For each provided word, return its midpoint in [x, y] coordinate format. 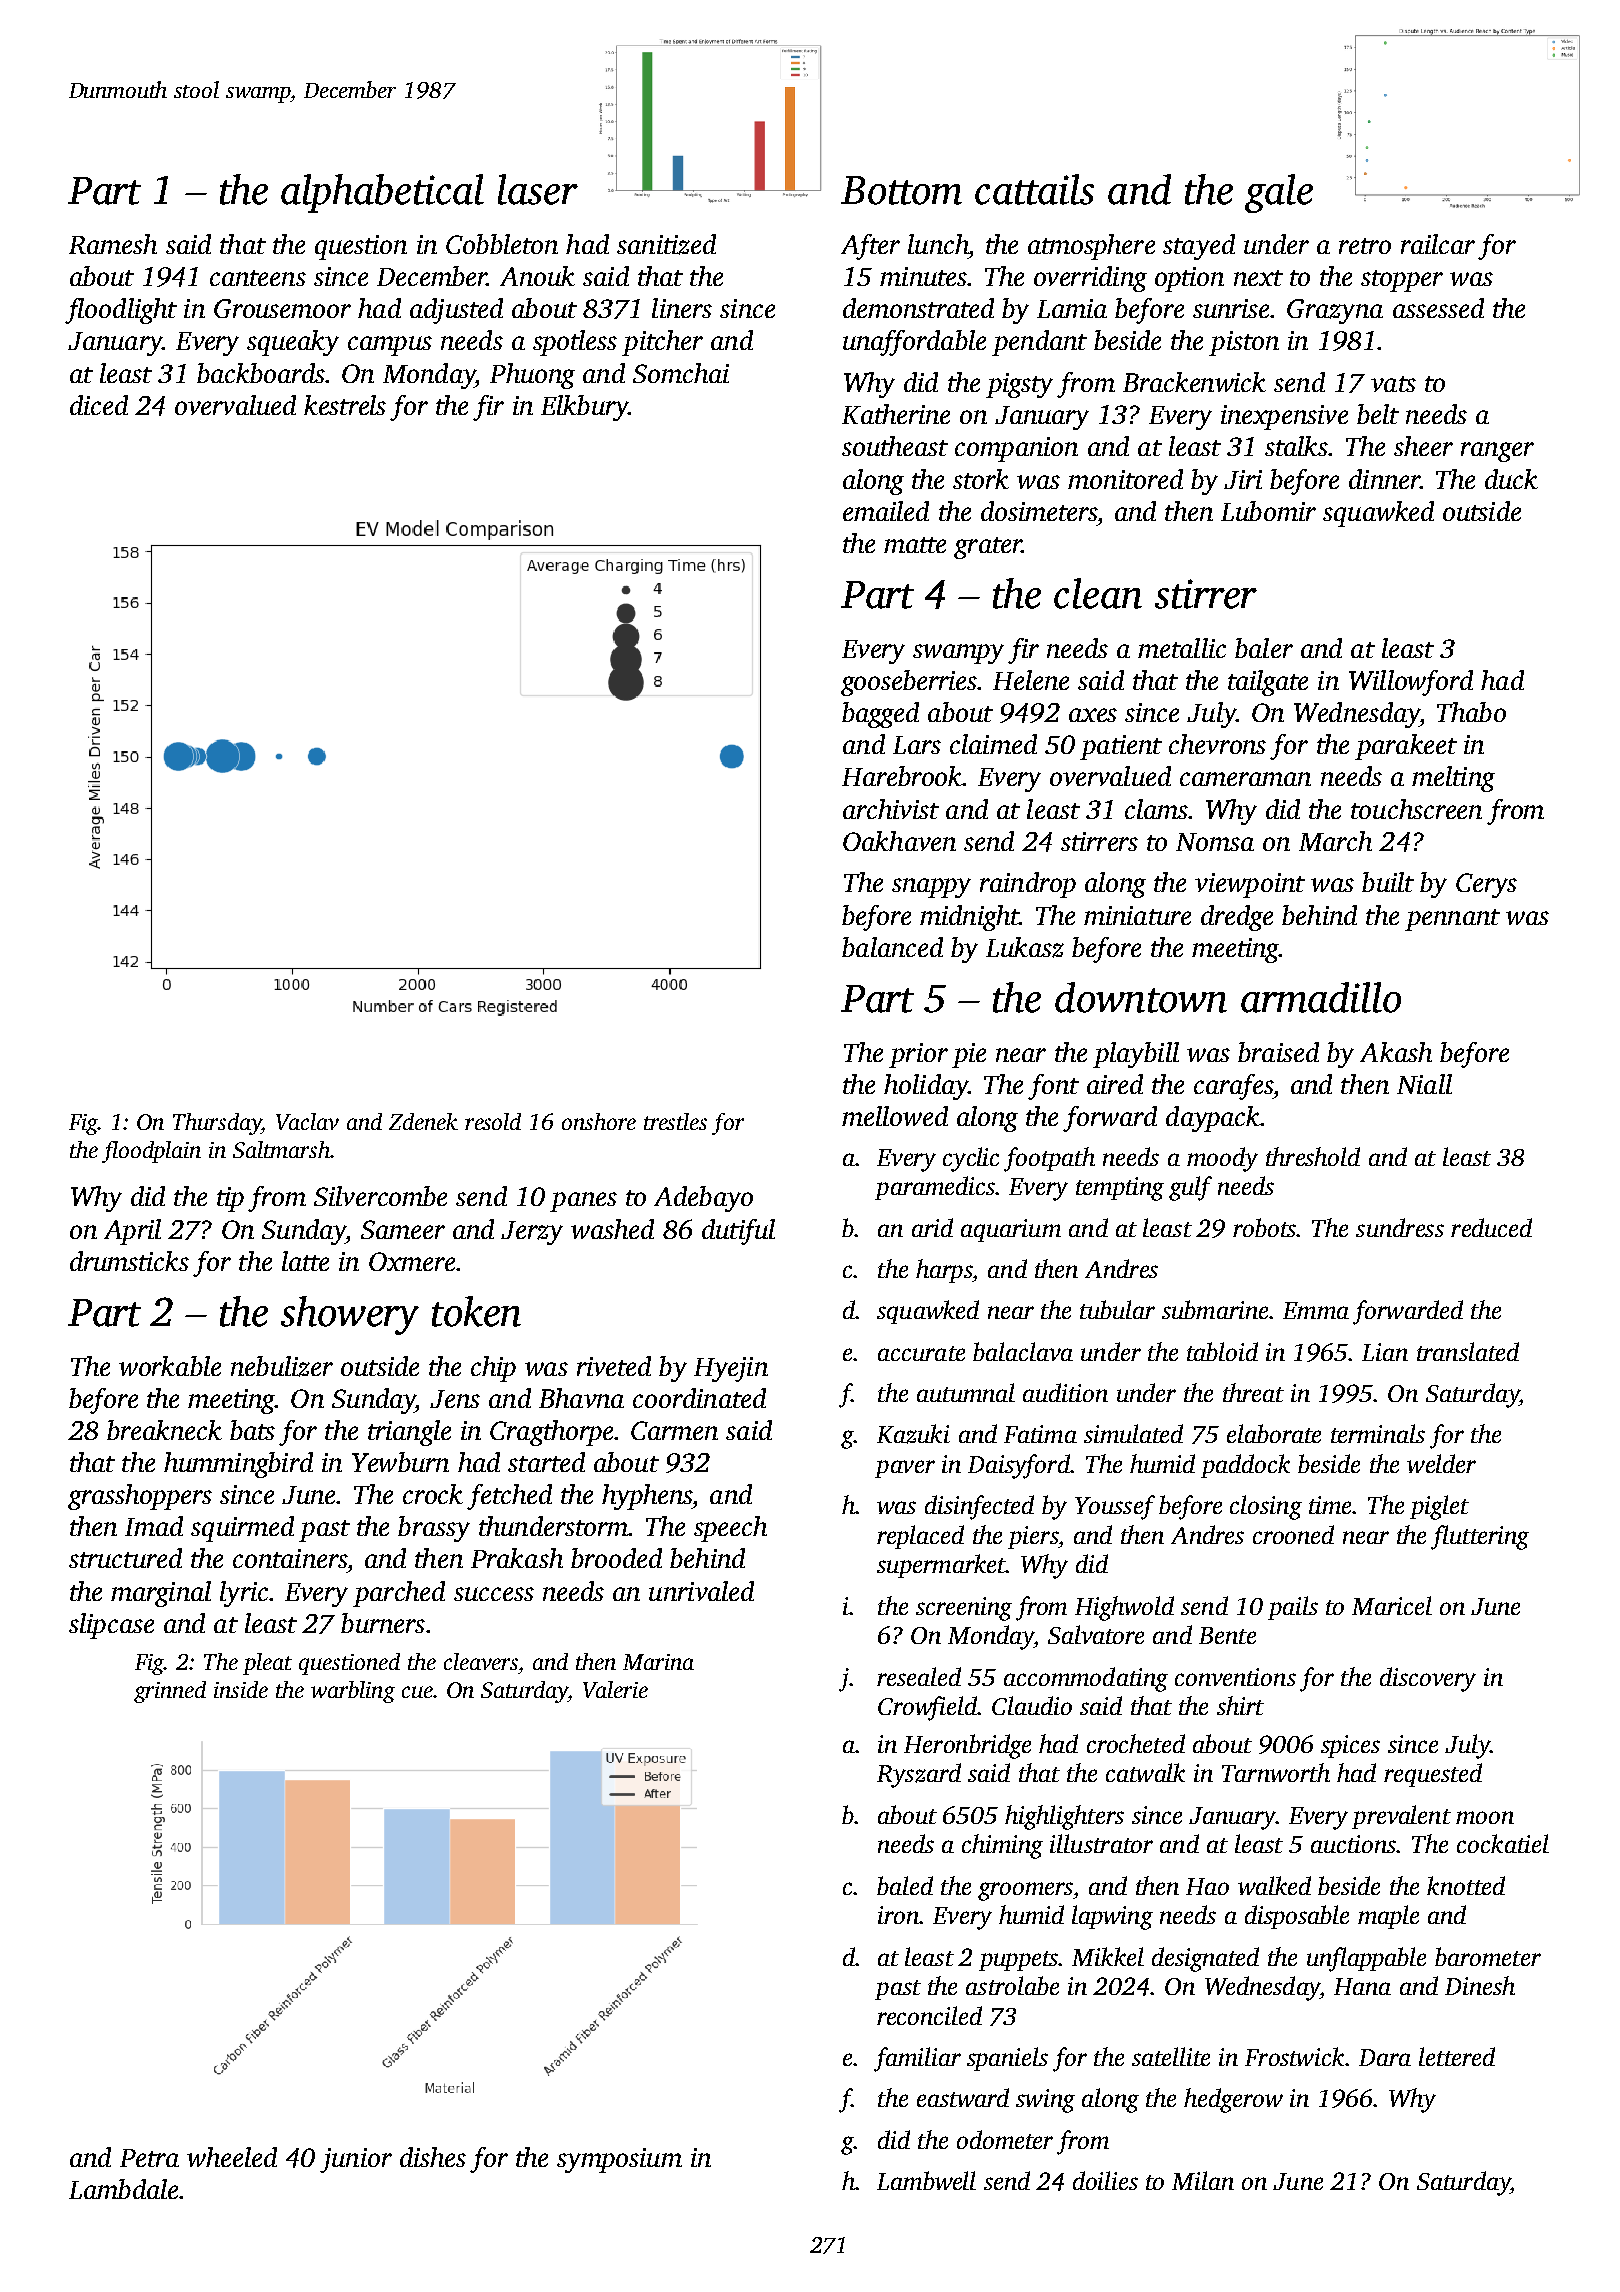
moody [1222, 1159]
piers [1033, 1537]
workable [170, 1366]
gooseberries [909, 683]
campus [390, 346]
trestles [675, 1121]
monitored [1125, 479]
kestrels [345, 405]
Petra [149, 2158]
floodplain [151, 1152]
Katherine [896, 414]
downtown [1141, 997]
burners [383, 1623]
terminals [1378, 1433]
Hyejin [731, 1369]
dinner [1384, 479]
